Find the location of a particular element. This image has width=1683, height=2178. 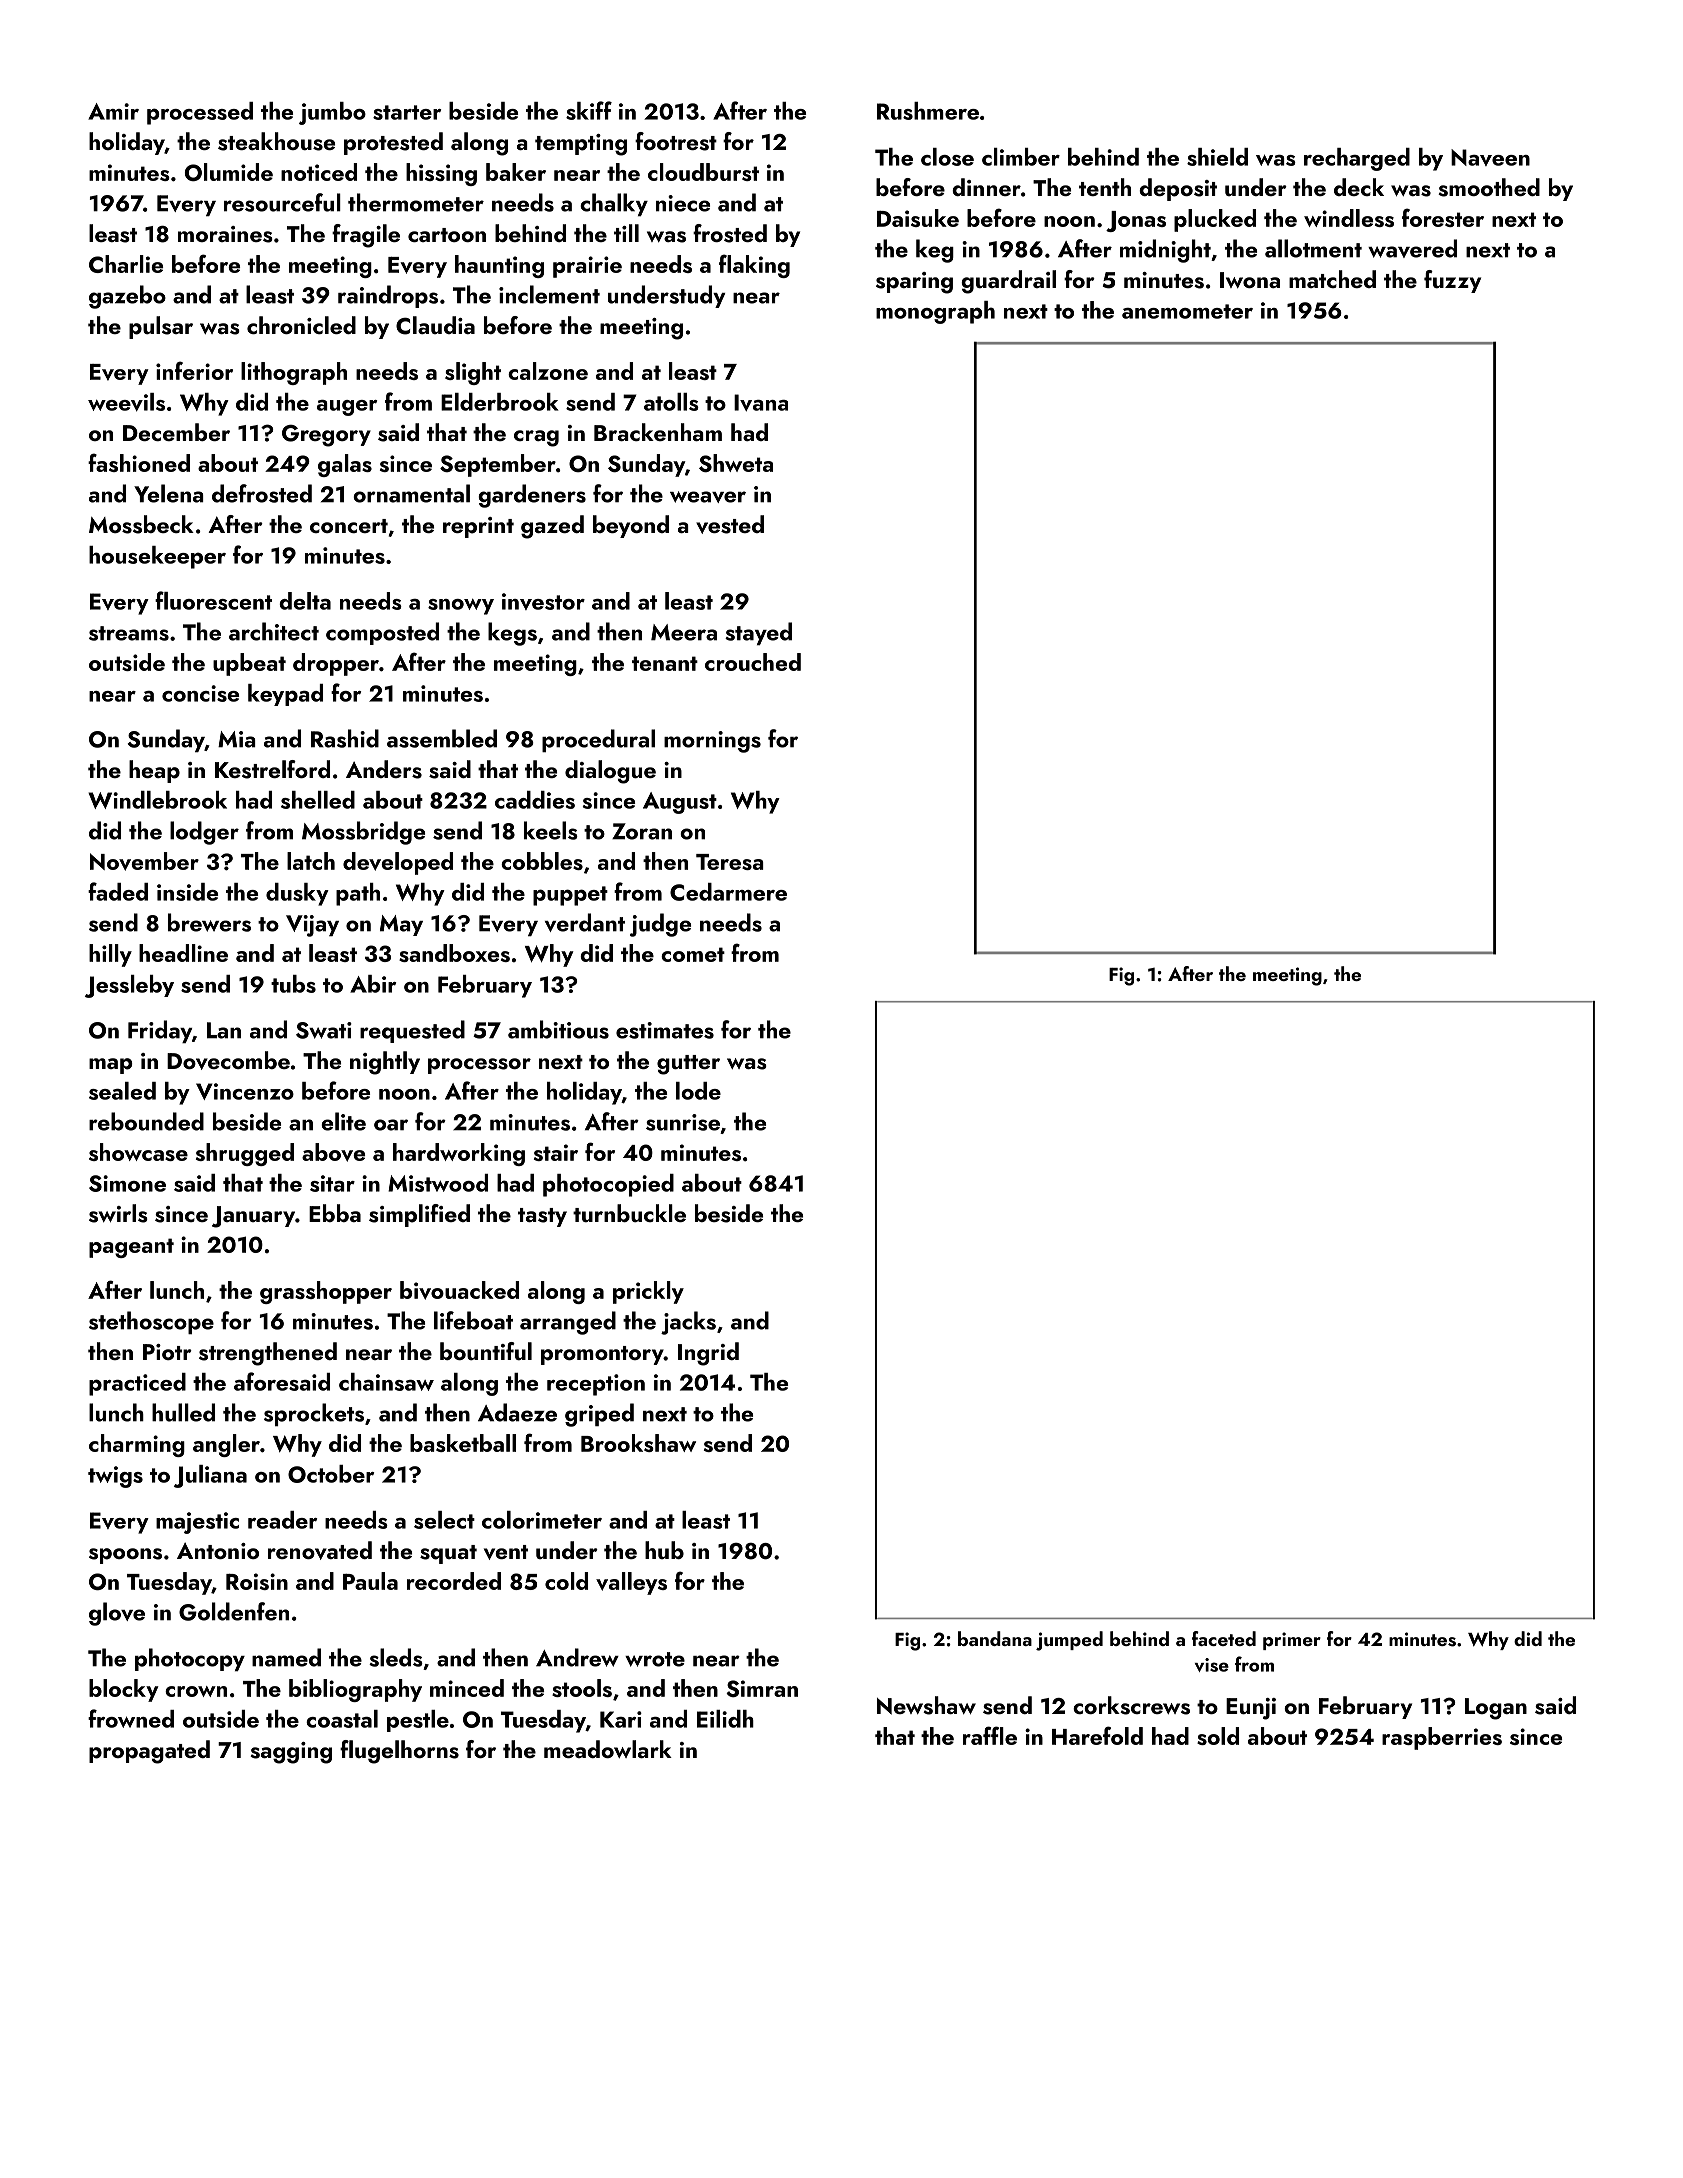

crouched is located at coordinates (753, 662).
